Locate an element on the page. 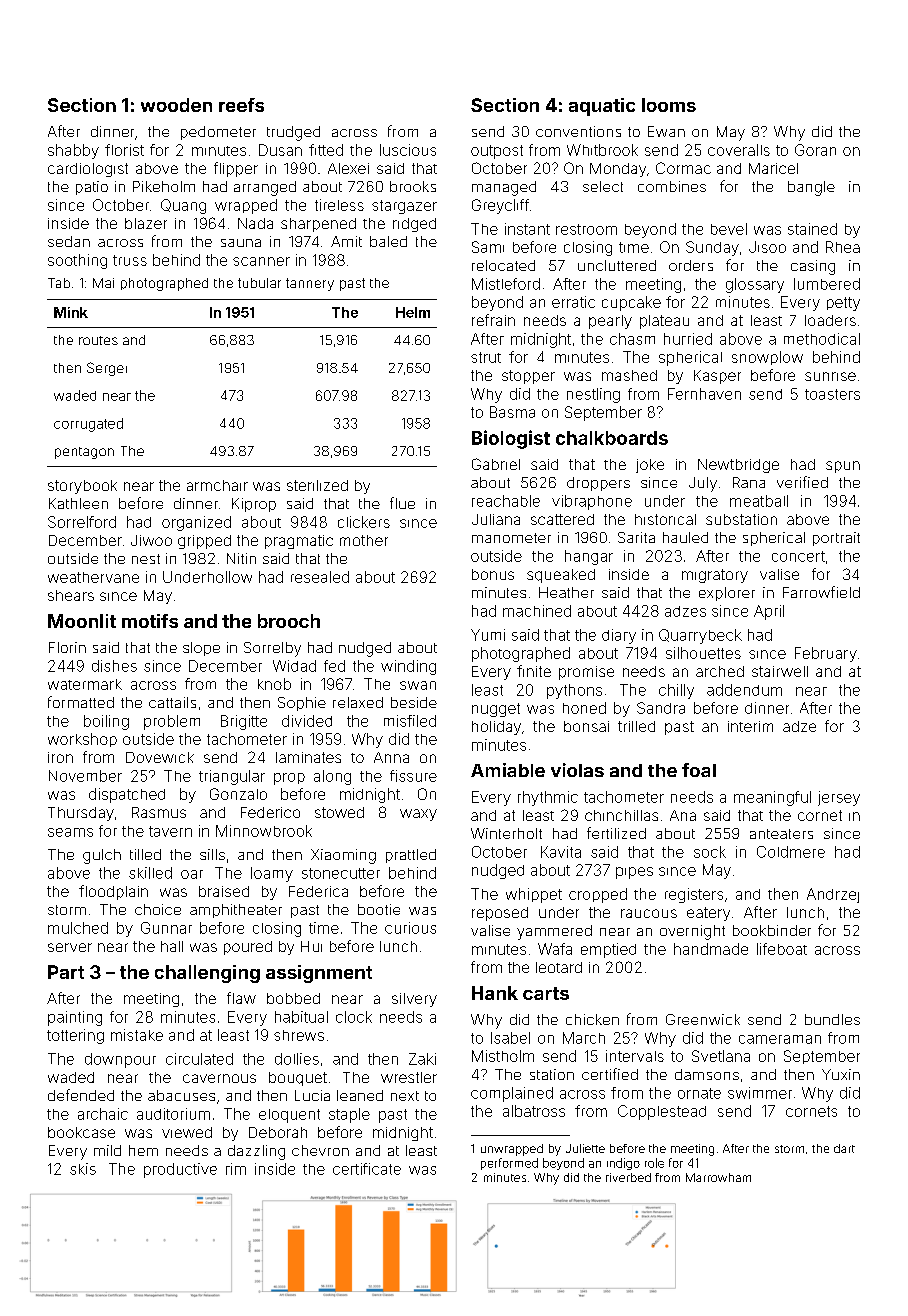 The width and height of the image is (908, 1316). bookbinder is located at coordinates (772, 930).
